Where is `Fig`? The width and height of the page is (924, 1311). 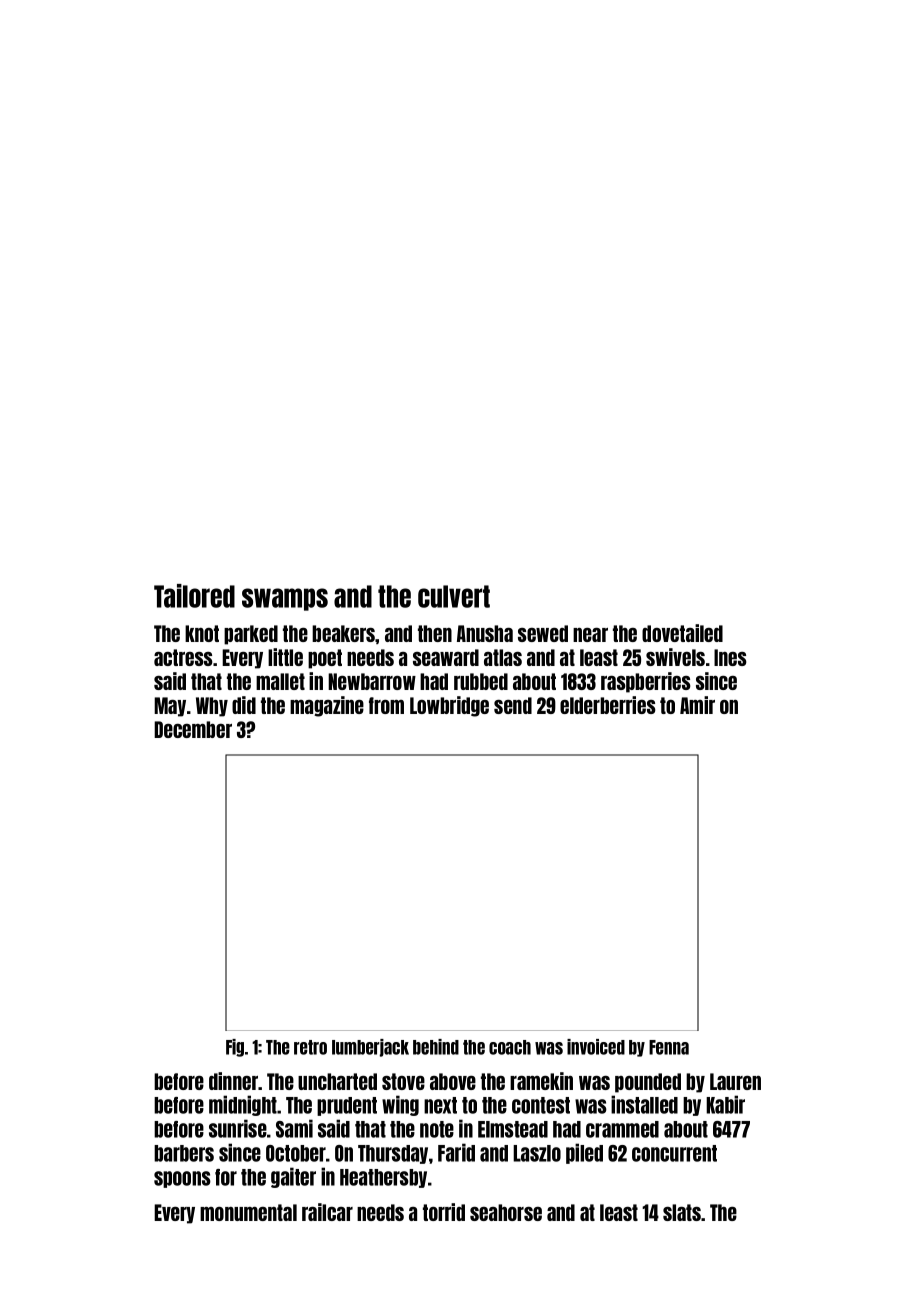 Fig is located at coordinates (235, 1048).
